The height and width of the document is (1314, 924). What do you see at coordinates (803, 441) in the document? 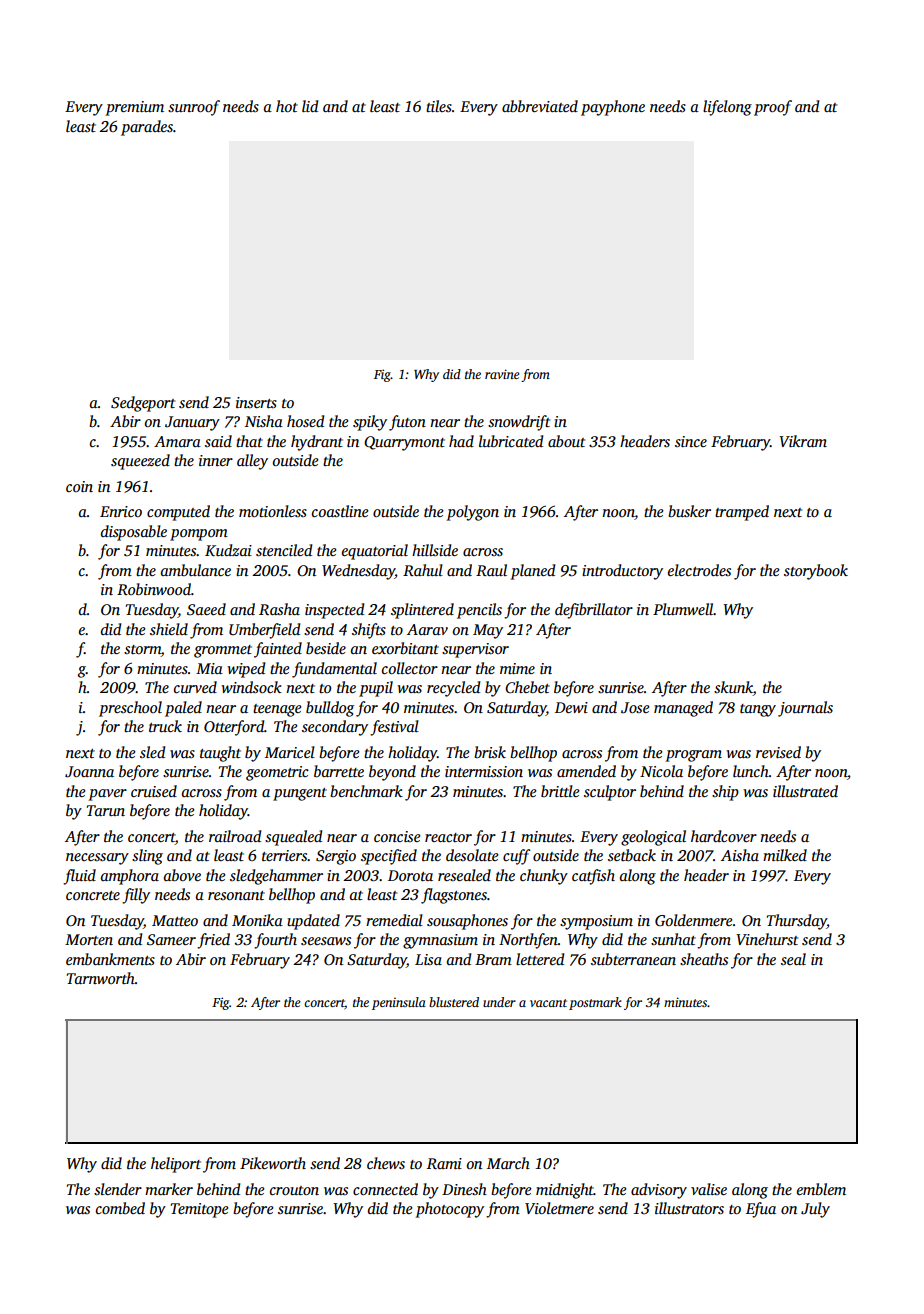
I see `Vikram` at bounding box center [803, 441].
